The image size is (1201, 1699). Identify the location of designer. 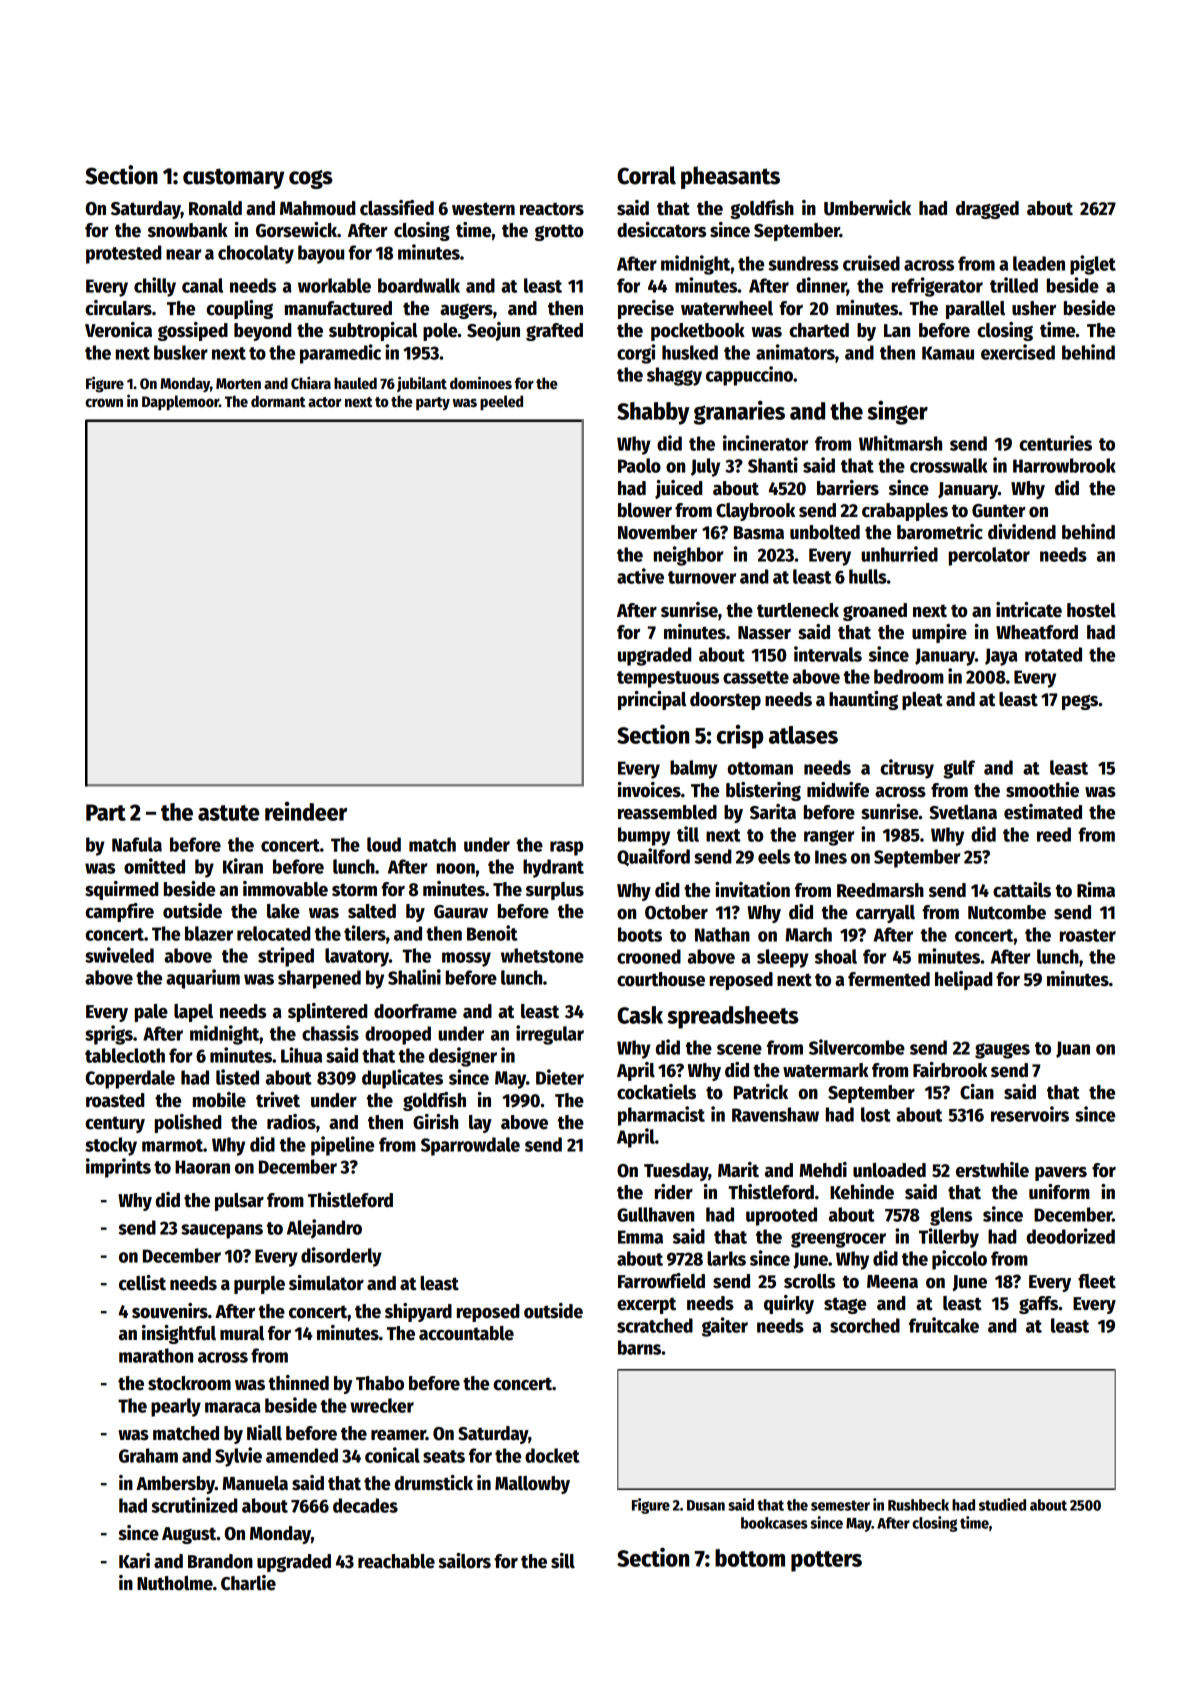
(463, 1057).
